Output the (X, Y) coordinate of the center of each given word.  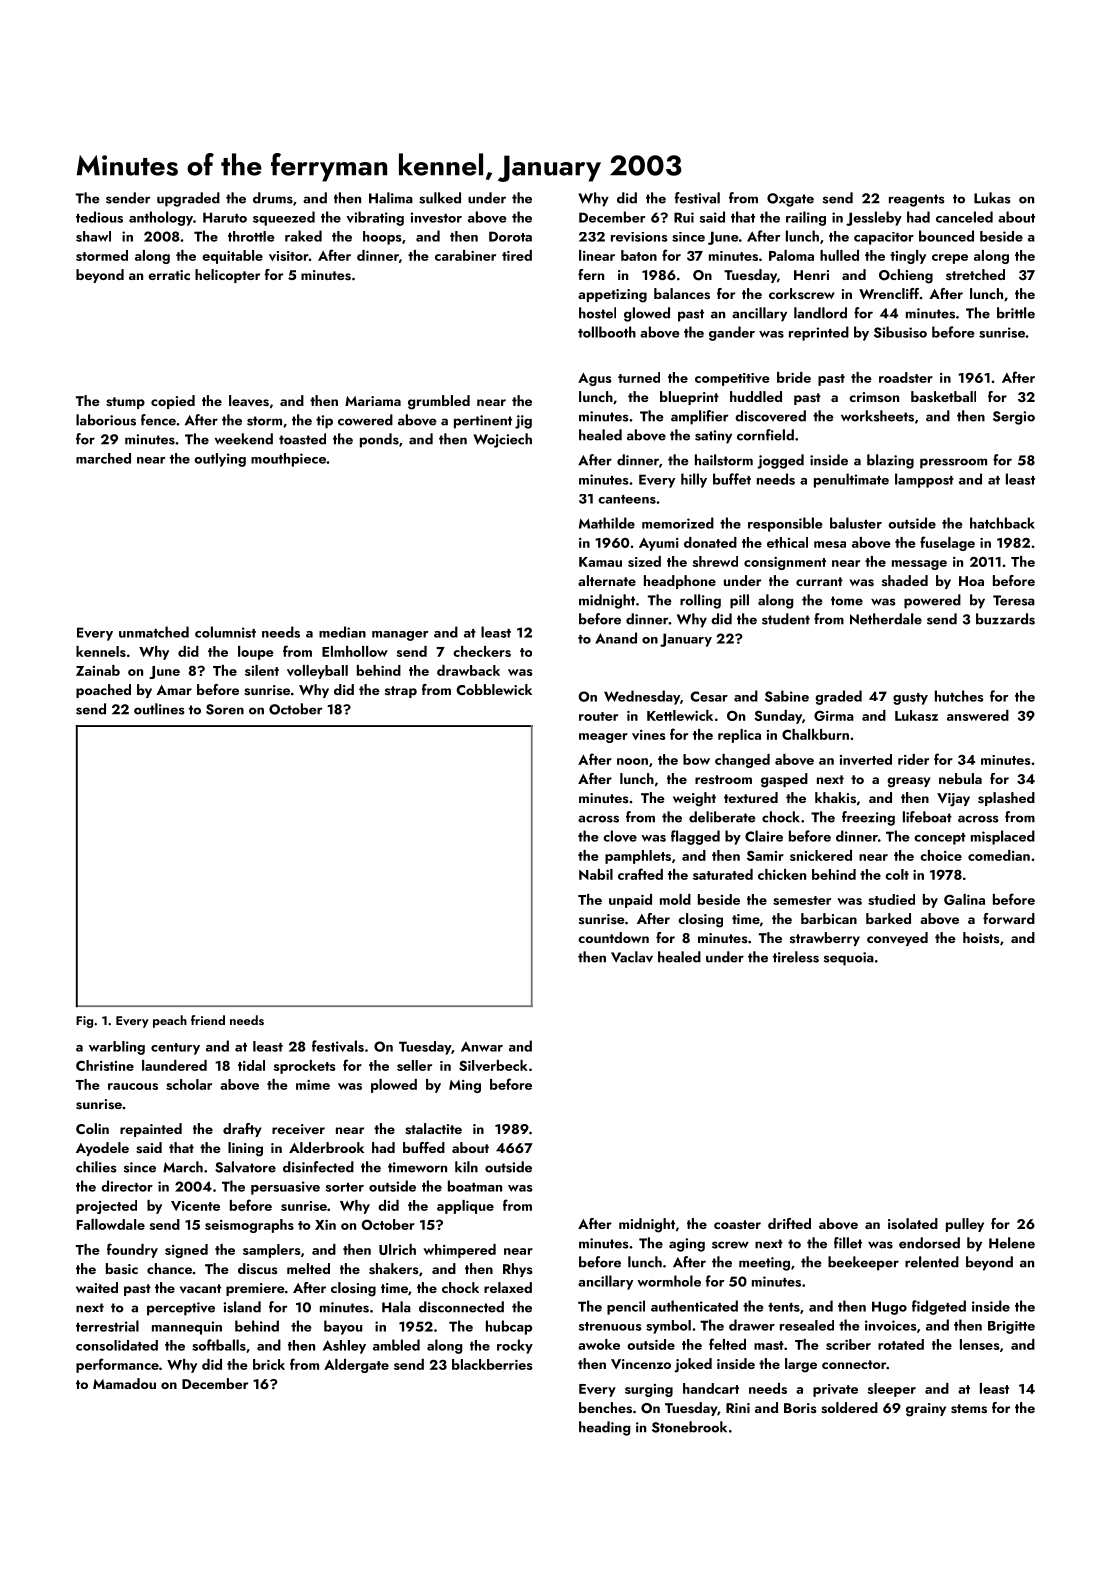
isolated (913, 1224)
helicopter (227, 276)
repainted (151, 1130)
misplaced (1003, 837)
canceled (964, 217)
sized (644, 561)
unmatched (154, 632)
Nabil (596, 874)
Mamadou (124, 1383)
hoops (382, 238)
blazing (890, 461)
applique (465, 1207)
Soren (225, 709)
